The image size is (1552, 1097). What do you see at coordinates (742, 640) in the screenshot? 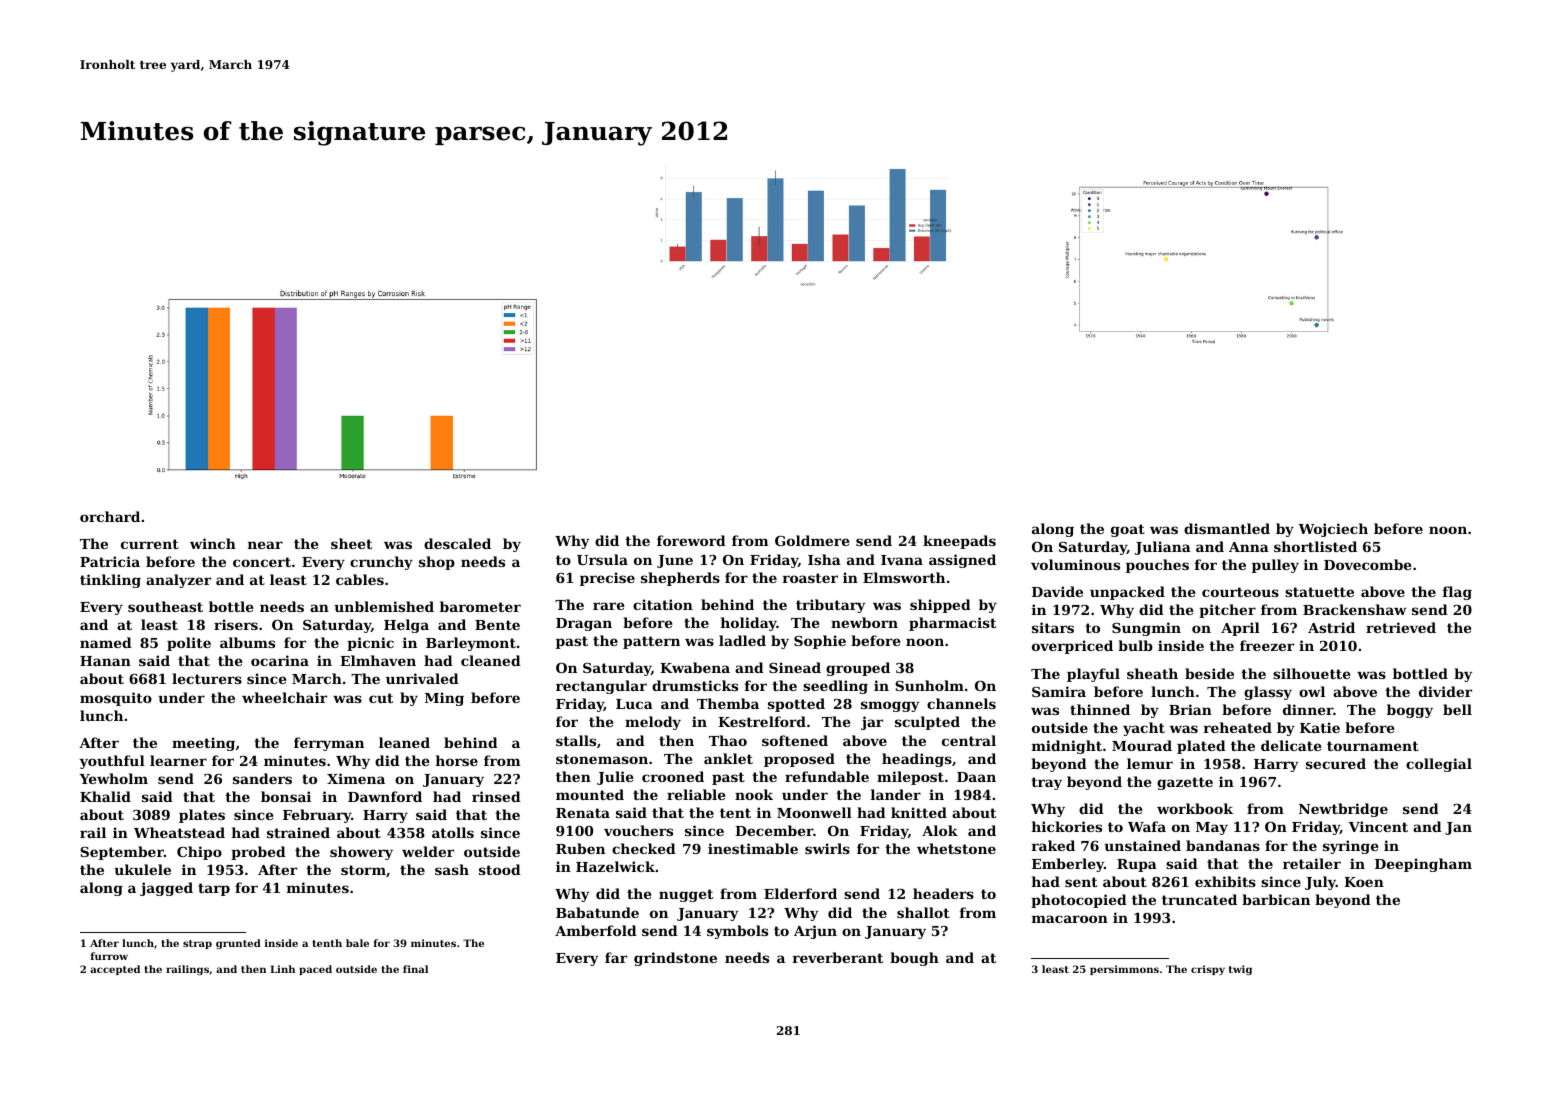
I see `ladled` at bounding box center [742, 640].
